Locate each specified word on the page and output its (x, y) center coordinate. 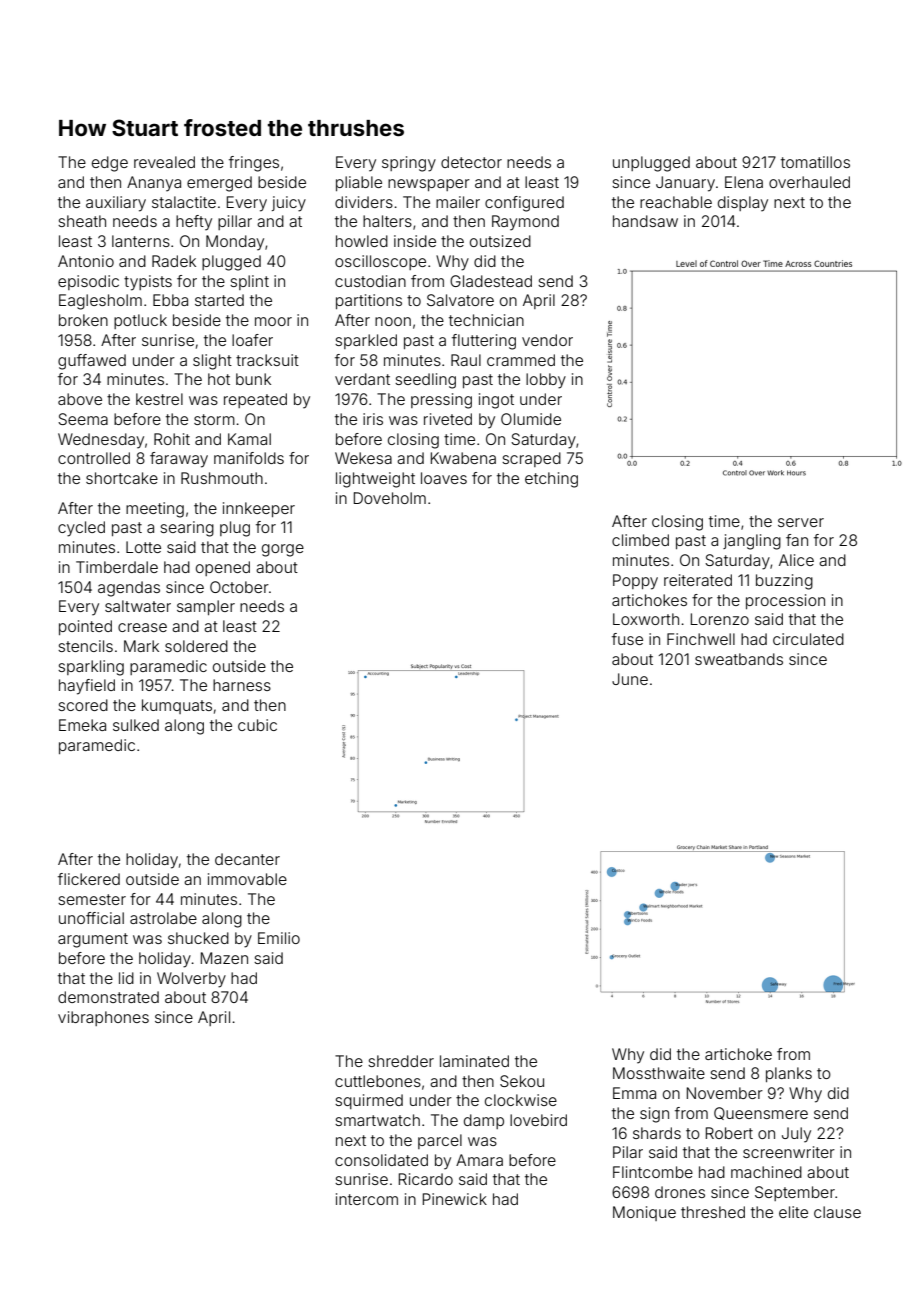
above (80, 399)
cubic (257, 725)
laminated (474, 1061)
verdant (362, 379)
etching (551, 480)
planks (789, 1074)
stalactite (184, 202)
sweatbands (739, 659)
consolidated (381, 1160)
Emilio (279, 938)
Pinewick (455, 1199)
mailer (458, 202)
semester (92, 899)
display (743, 204)
